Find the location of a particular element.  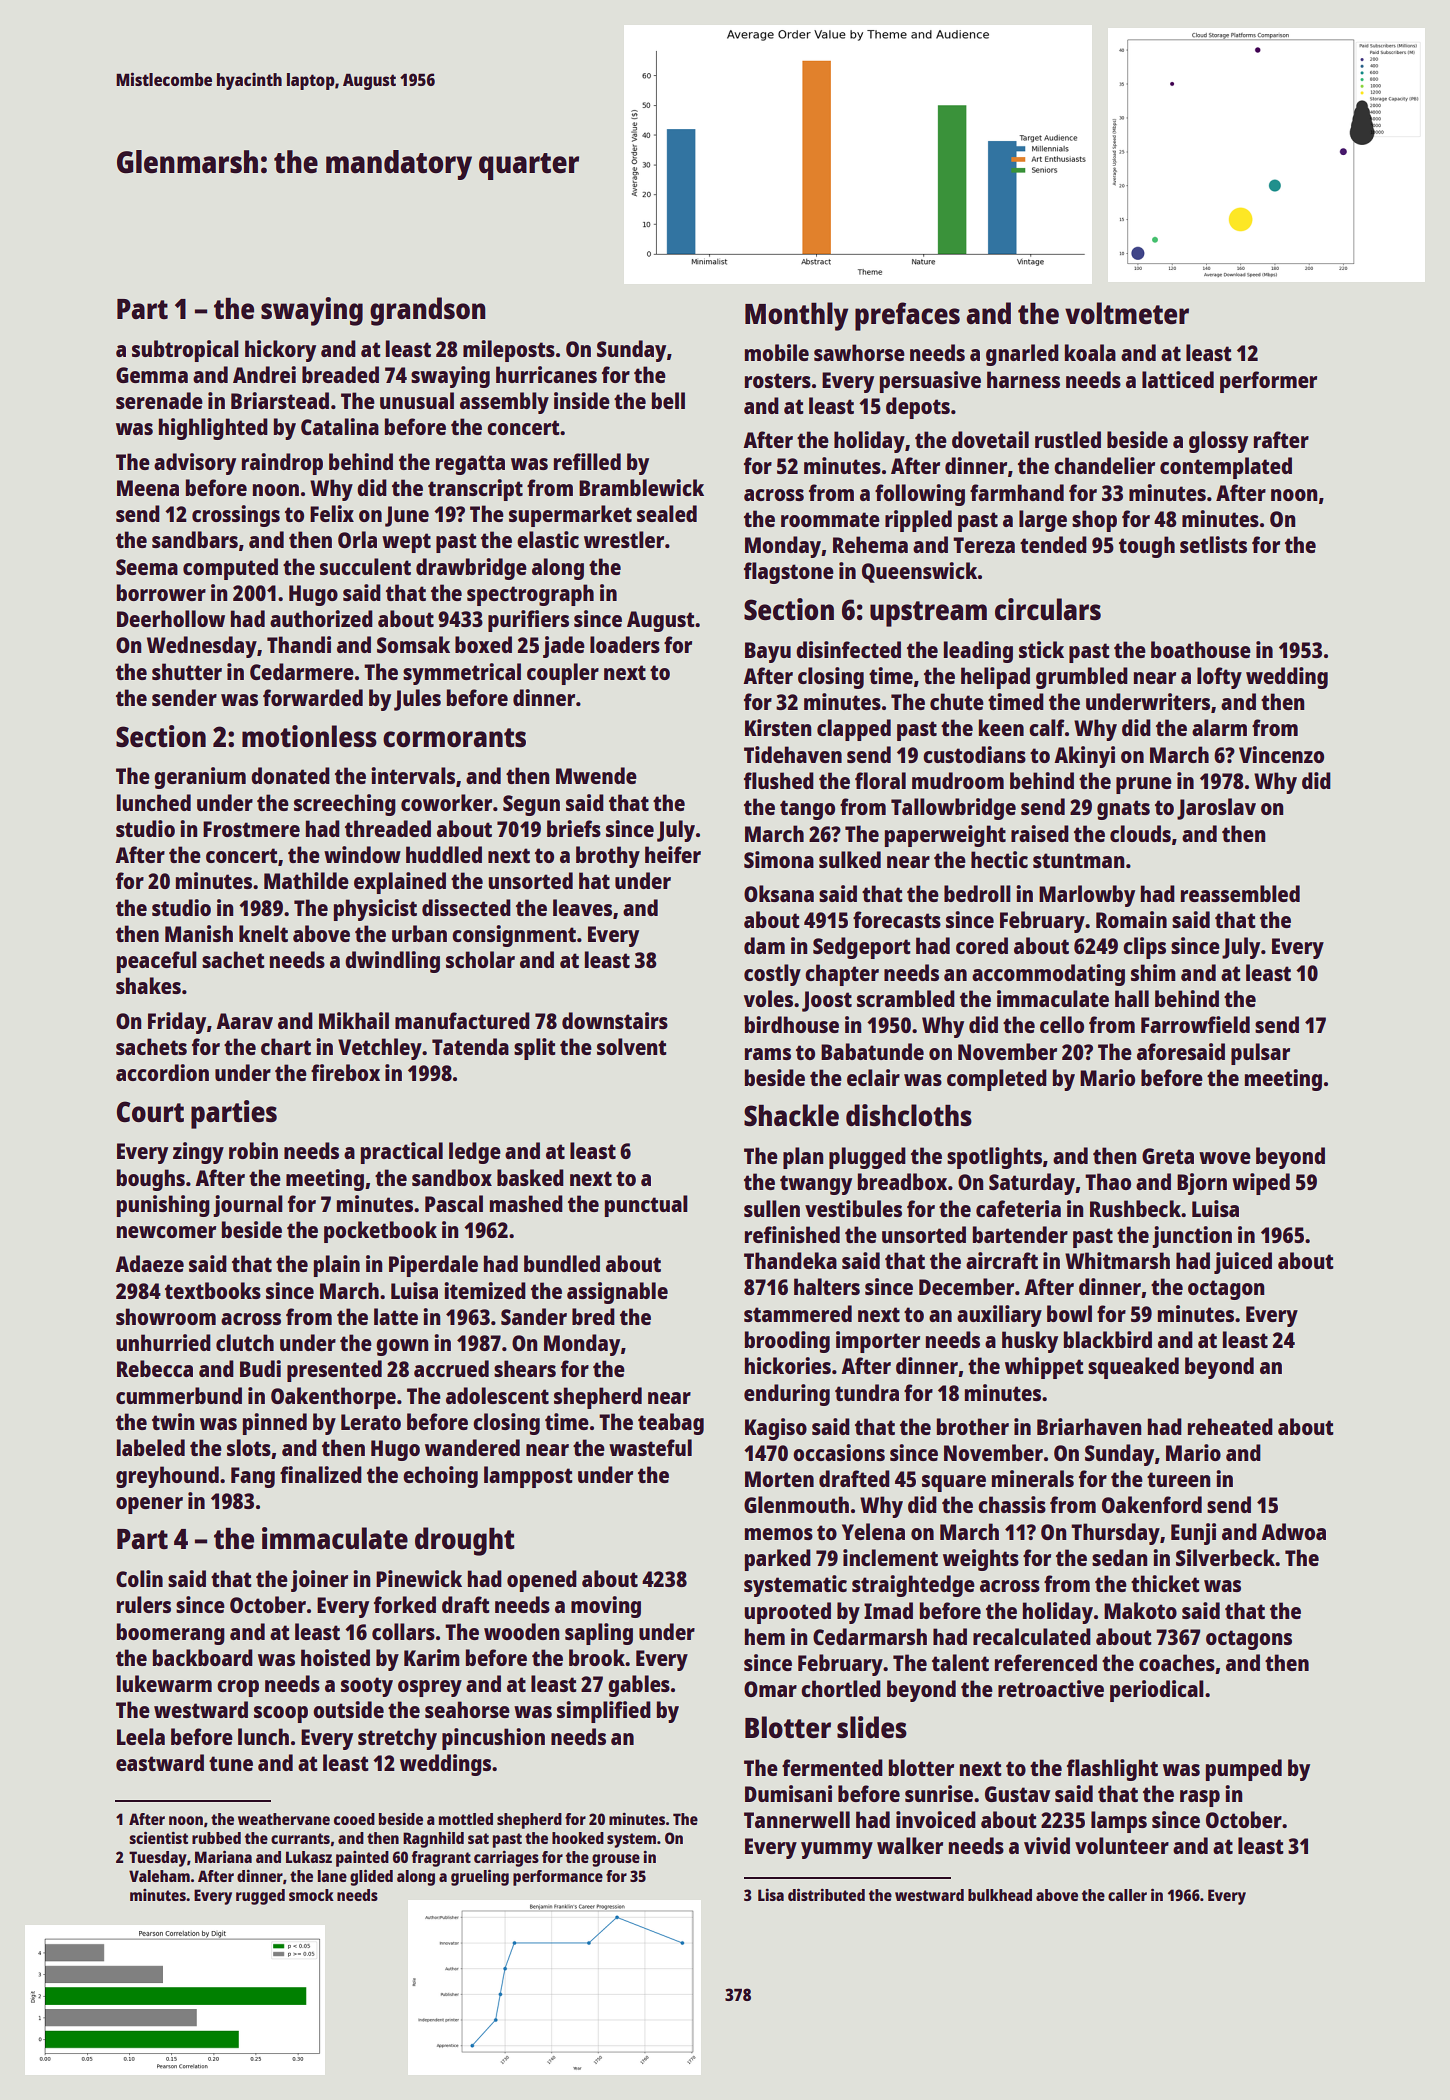

grueling is located at coordinates (480, 1877).
